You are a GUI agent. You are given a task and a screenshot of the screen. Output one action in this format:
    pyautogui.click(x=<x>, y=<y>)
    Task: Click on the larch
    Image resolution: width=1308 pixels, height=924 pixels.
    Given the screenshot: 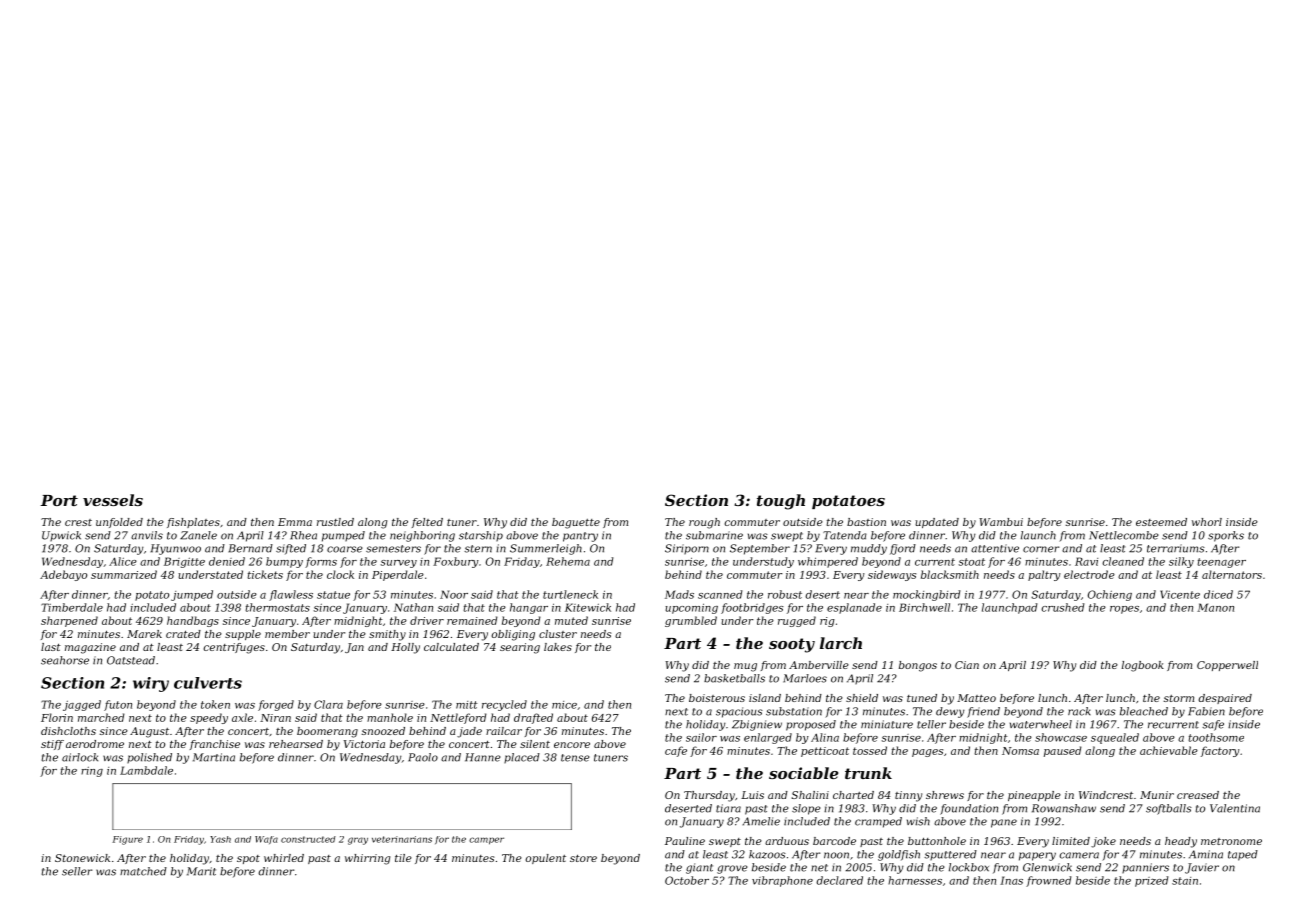 What is the action you would take?
    pyautogui.click(x=841, y=643)
